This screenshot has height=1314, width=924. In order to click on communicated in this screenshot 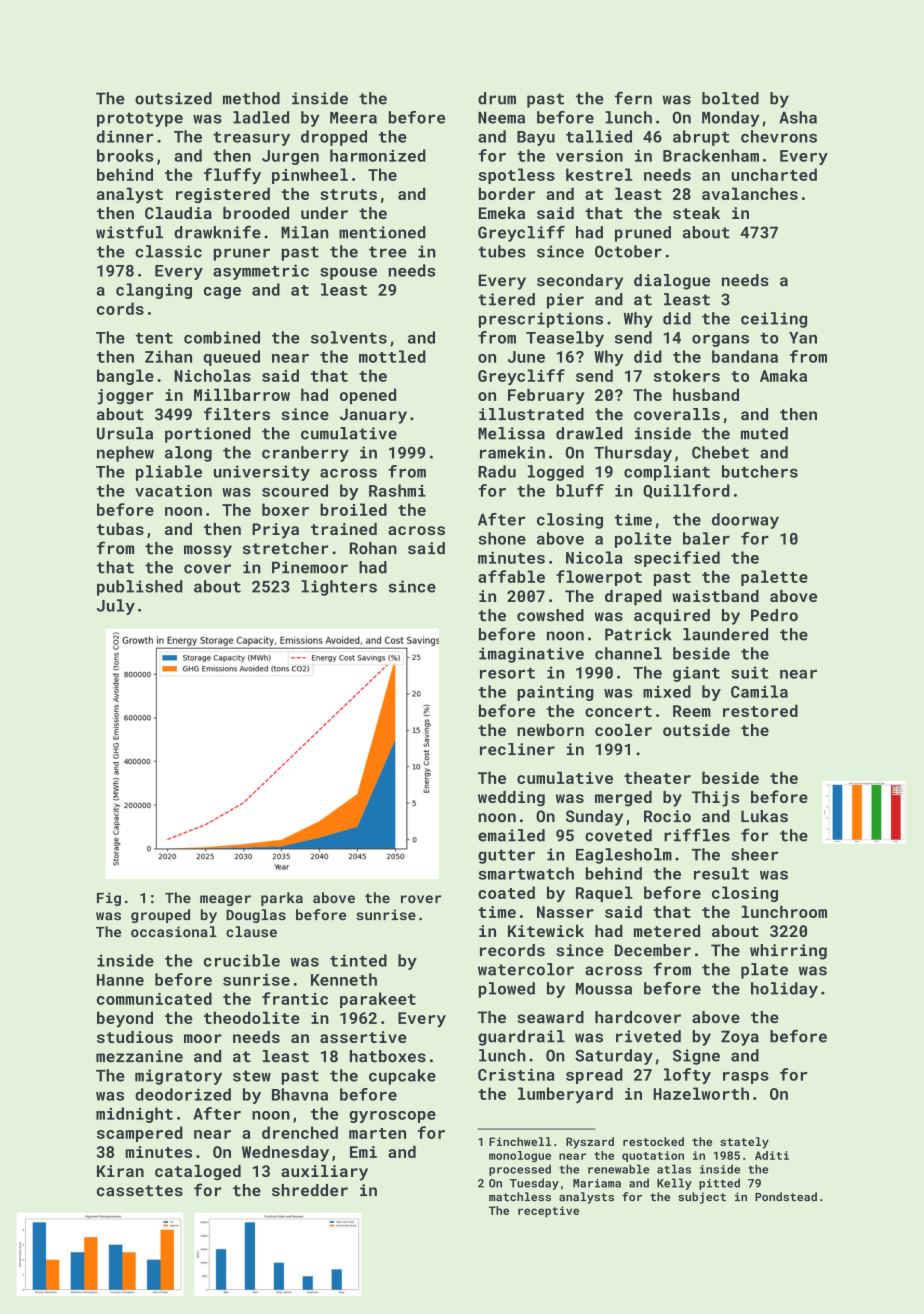, I will do `click(154, 998)`.
